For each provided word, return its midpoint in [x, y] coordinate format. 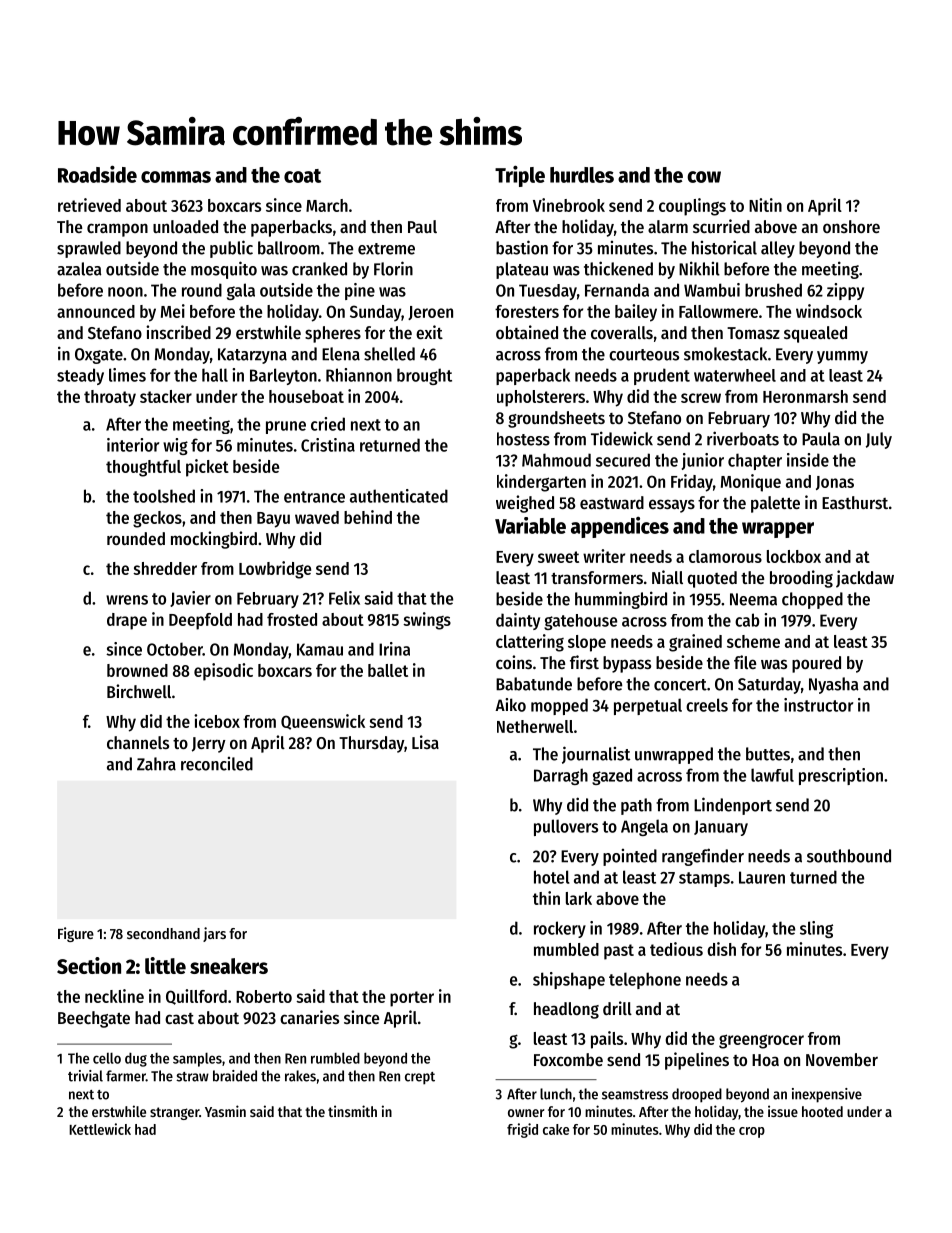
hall [215, 375]
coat [302, 176]
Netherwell [535, 726]
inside [808, 460]
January [721, 828]
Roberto [264, 996]
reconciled [217, 764]
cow [704, 177]
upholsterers [541, 398]
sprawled [89, 249]
